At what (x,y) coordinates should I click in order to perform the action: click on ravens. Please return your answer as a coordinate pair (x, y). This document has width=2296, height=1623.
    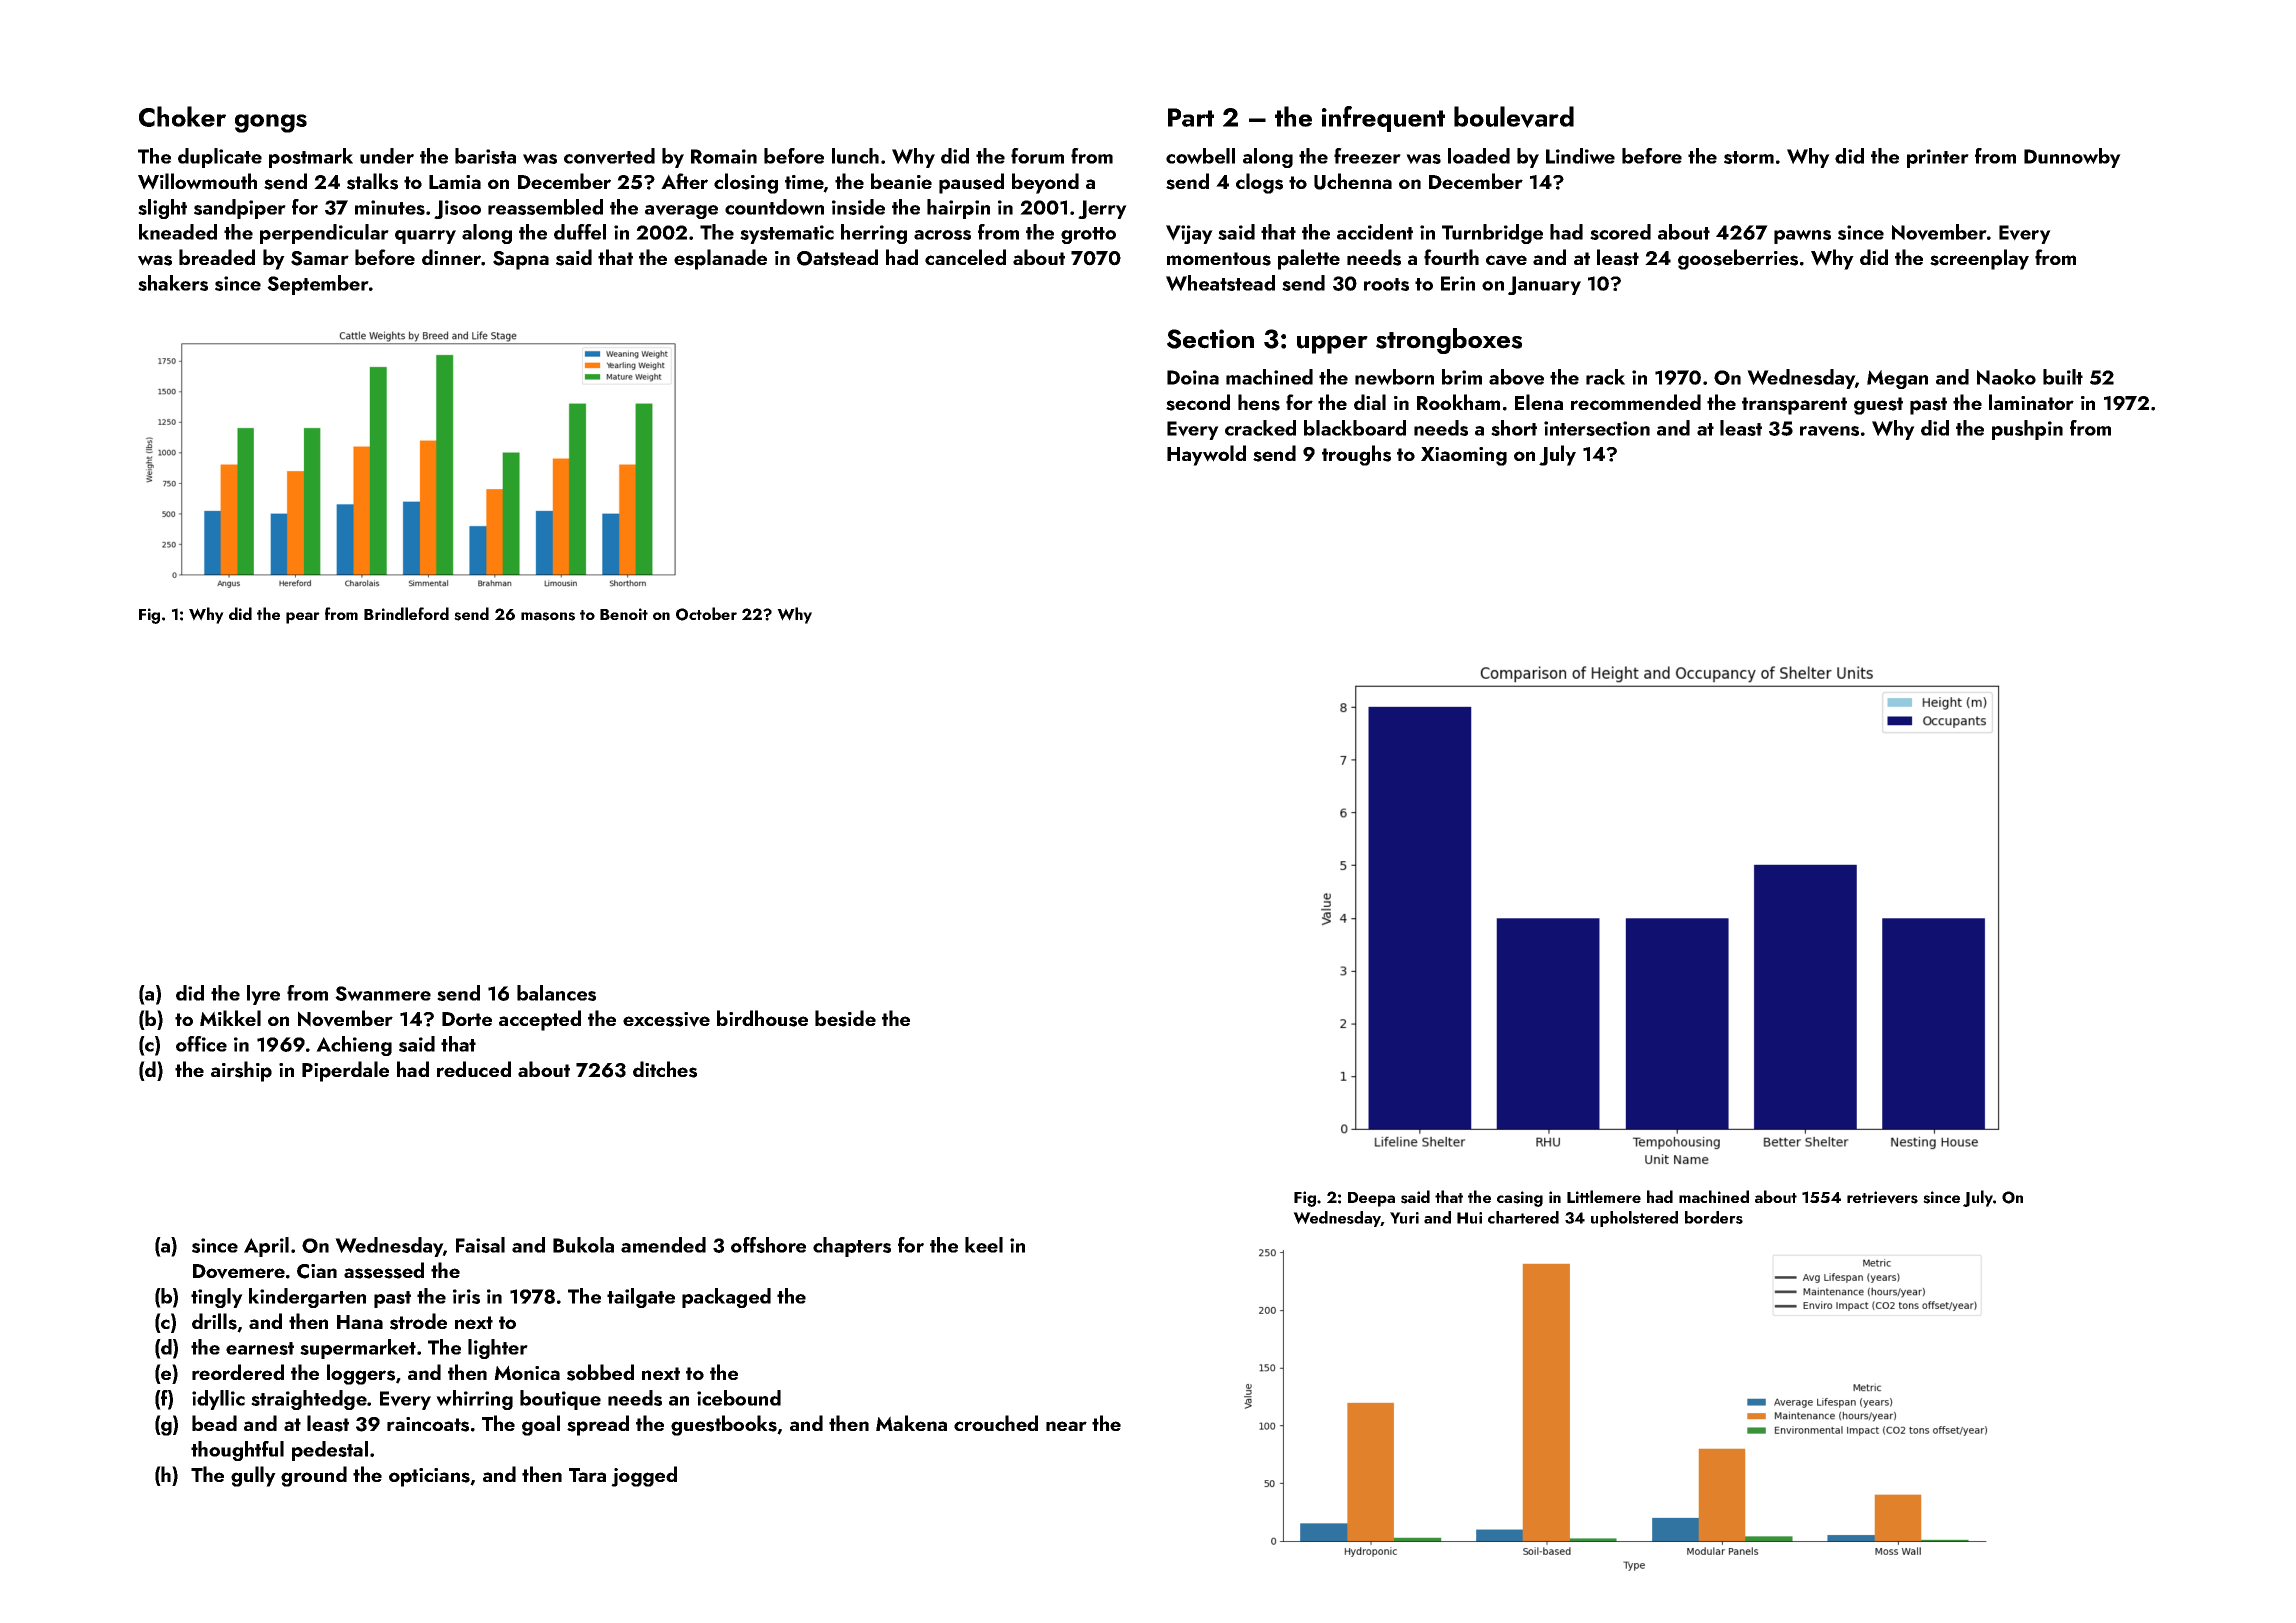
    Looking at the image, I should click on (1829, 431).
